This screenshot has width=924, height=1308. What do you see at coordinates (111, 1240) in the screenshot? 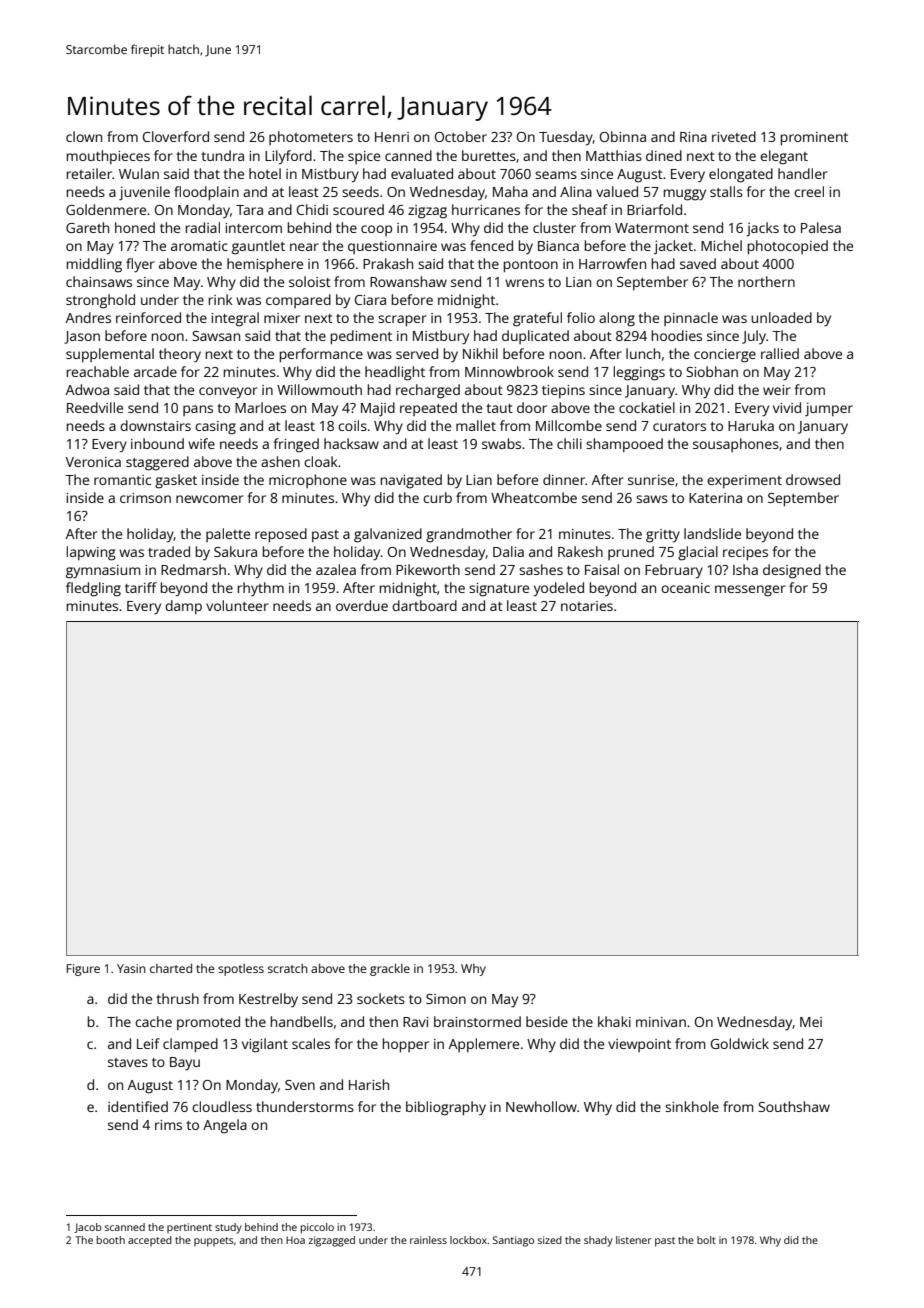
I see `booth` at bounding box center [111, 1240].
